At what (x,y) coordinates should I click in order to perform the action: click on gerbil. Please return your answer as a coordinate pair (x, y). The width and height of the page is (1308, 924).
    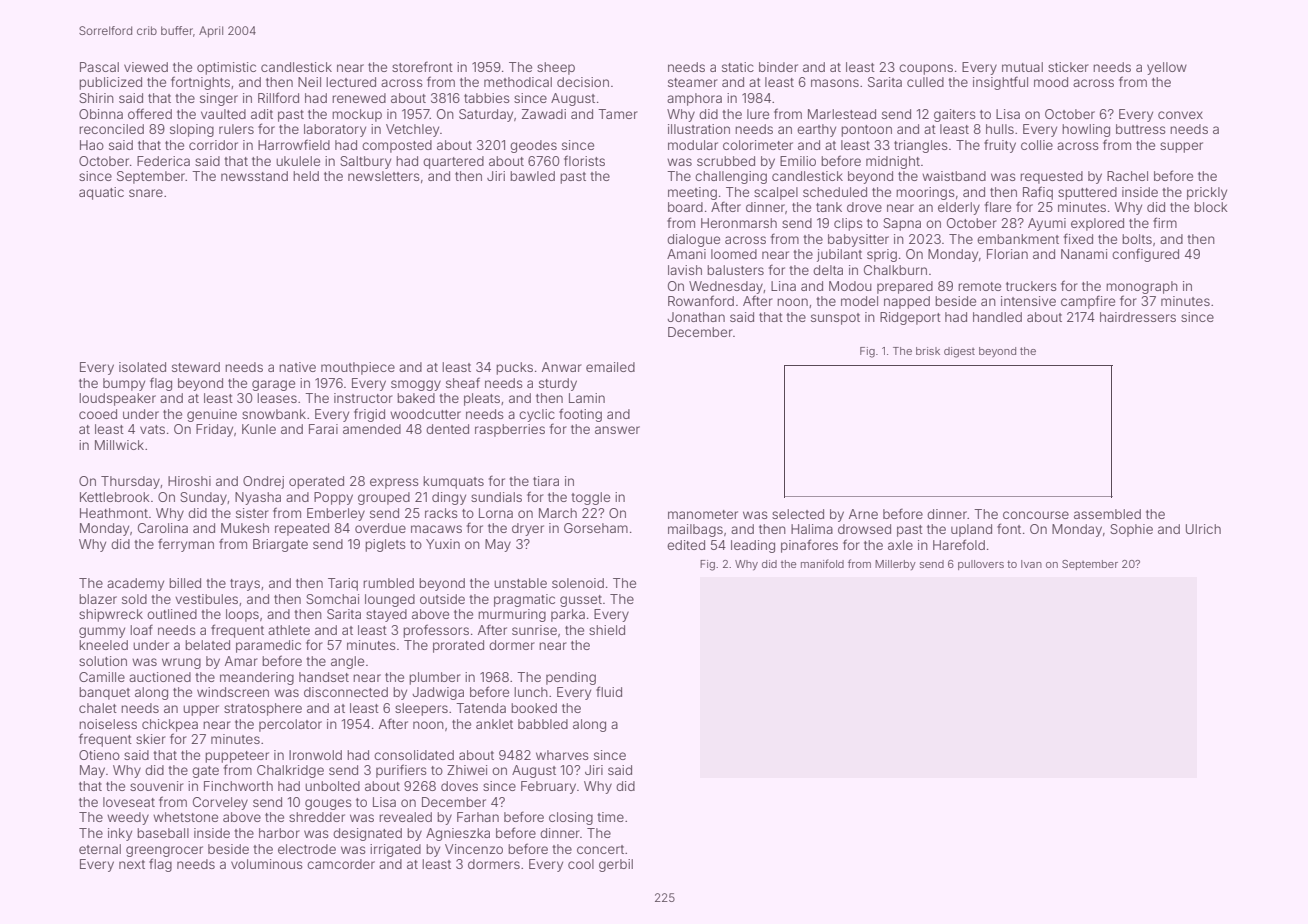
    Looking at the image, I should click on (616, 865).
